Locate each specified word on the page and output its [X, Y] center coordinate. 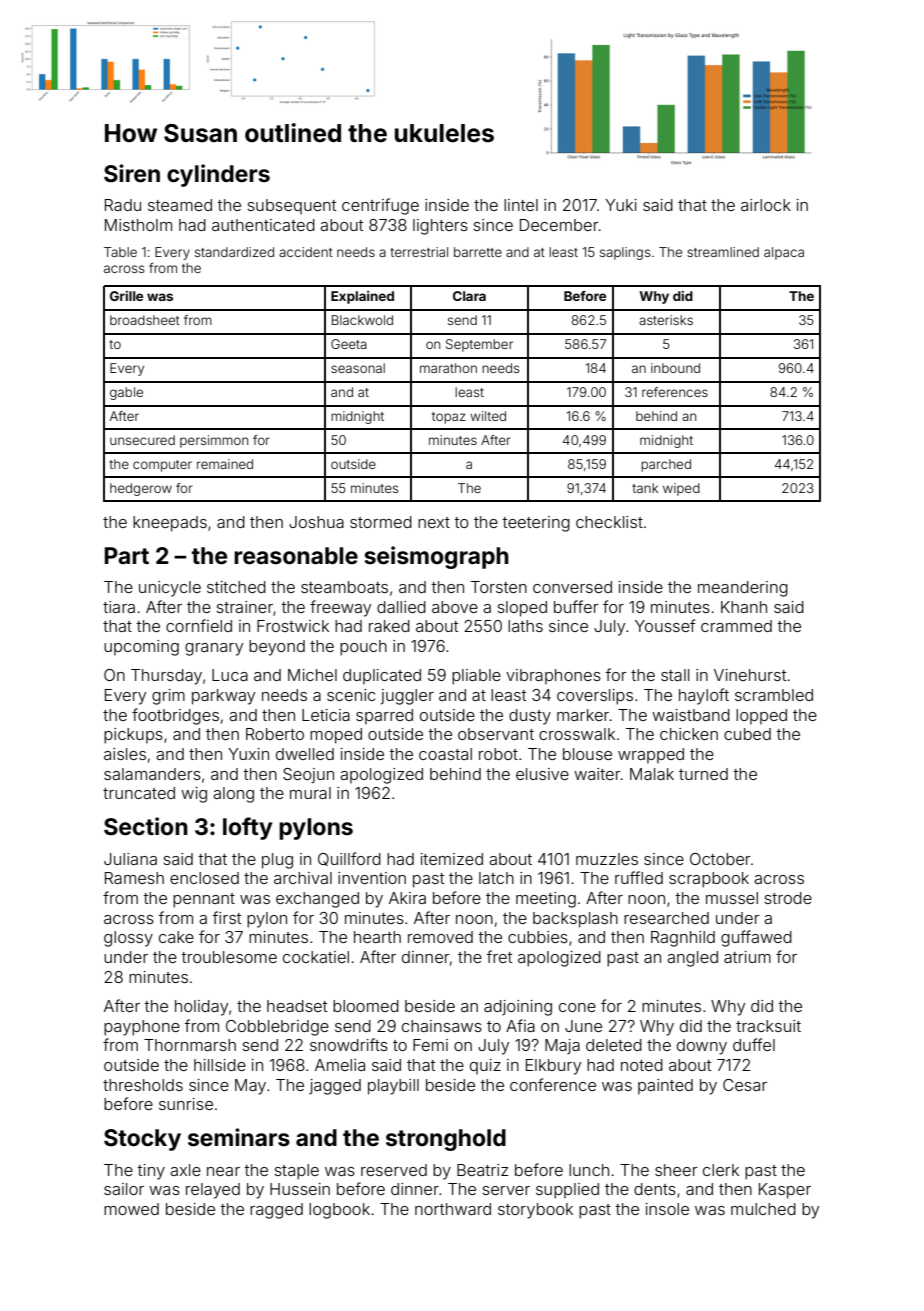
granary [214, 649]
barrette [478, 252]
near [223, 1171]
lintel [521, 205]
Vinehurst [750, 675]
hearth [377, 937]
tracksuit [768, 1026]
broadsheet [145, 320]
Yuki [621, 205]
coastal [445, 754]
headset [297, 1006]
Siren [132, 173]
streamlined [723, 252]
